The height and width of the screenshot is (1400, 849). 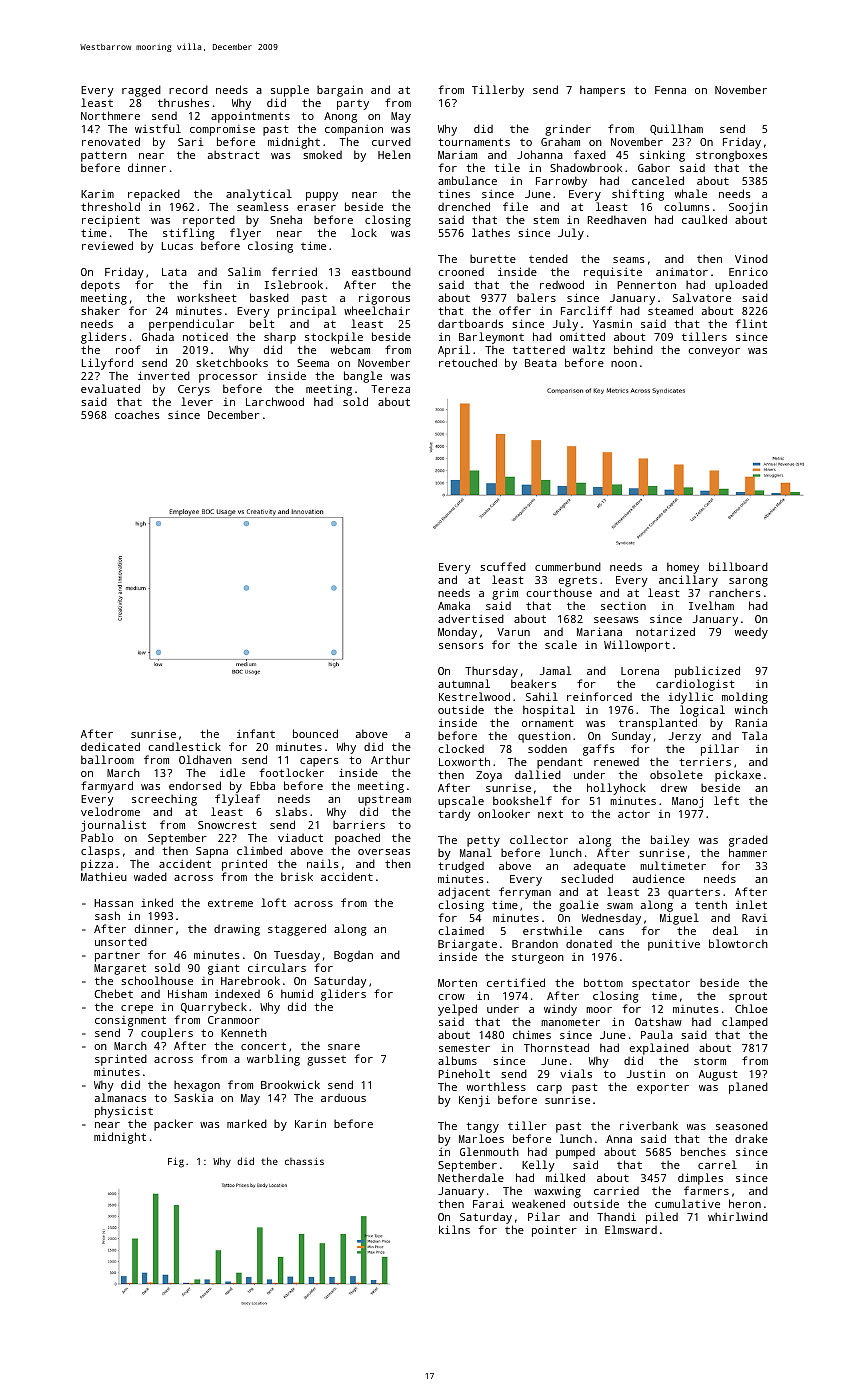 I want to click on evaluated, so click(x=110, y=388).
